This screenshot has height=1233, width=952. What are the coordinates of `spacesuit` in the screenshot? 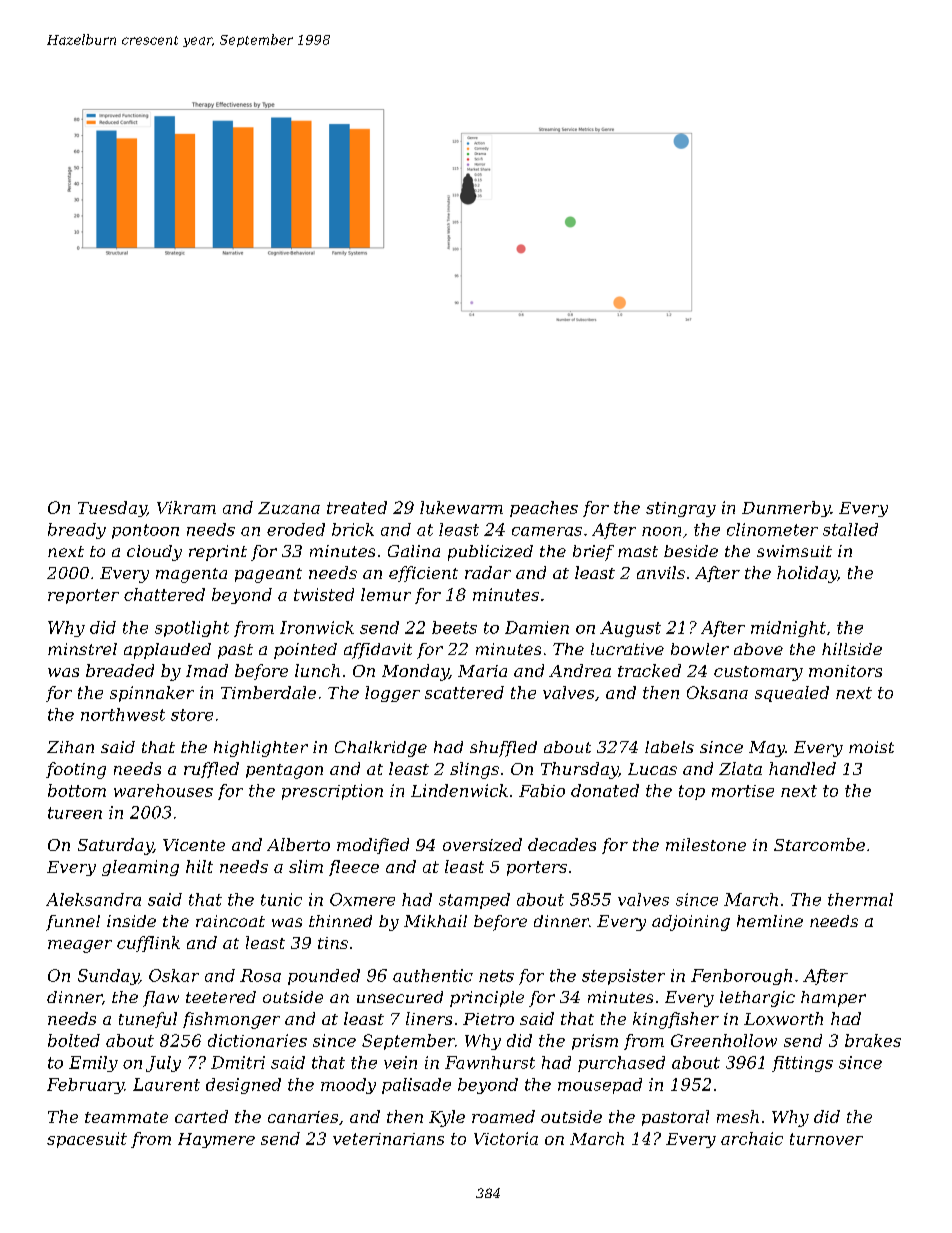 It's located at (87, 1140).
